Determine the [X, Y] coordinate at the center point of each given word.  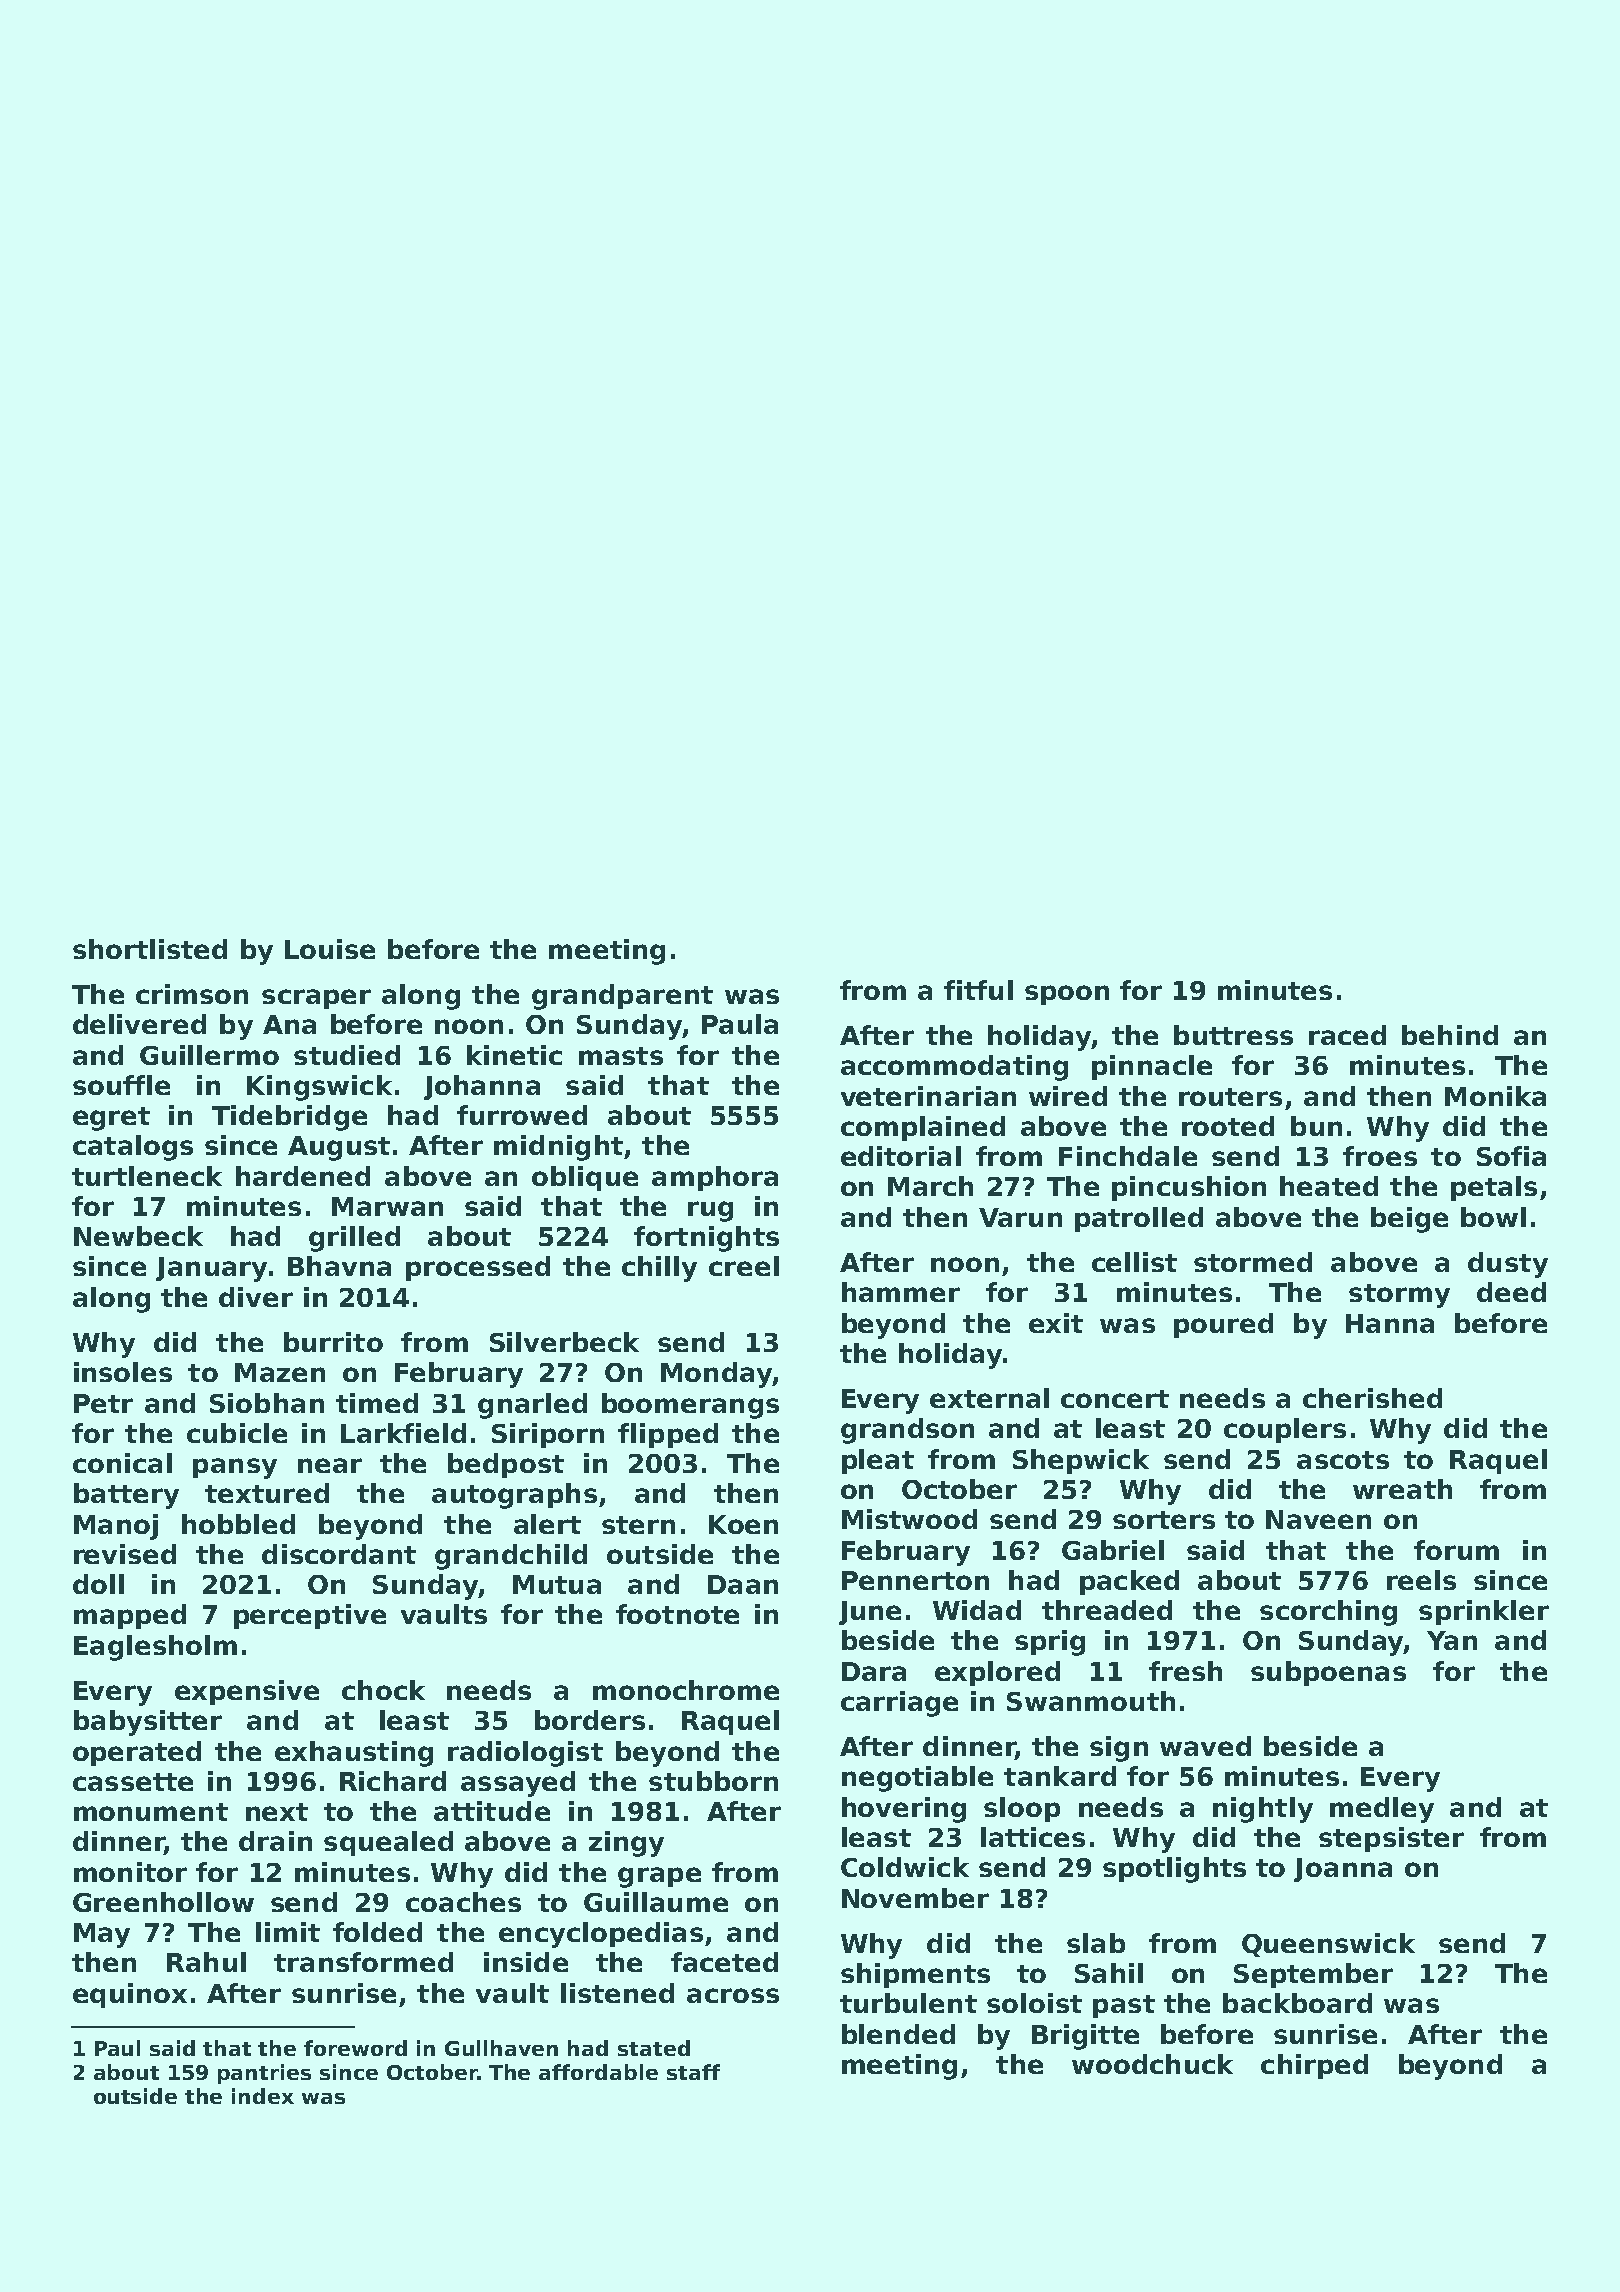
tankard [1060, 1776]
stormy [1399, 1296]
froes [1380, 1156]
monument [151, 1812]
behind [1450, 1035]
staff [693, 2072]
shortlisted [150, 949]
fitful [978, 990]
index [263, 2096]
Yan [1452, 1640]
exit [1056, 1323]
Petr [103, 1403]
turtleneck [147, 1176]
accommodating [954, 1068]
